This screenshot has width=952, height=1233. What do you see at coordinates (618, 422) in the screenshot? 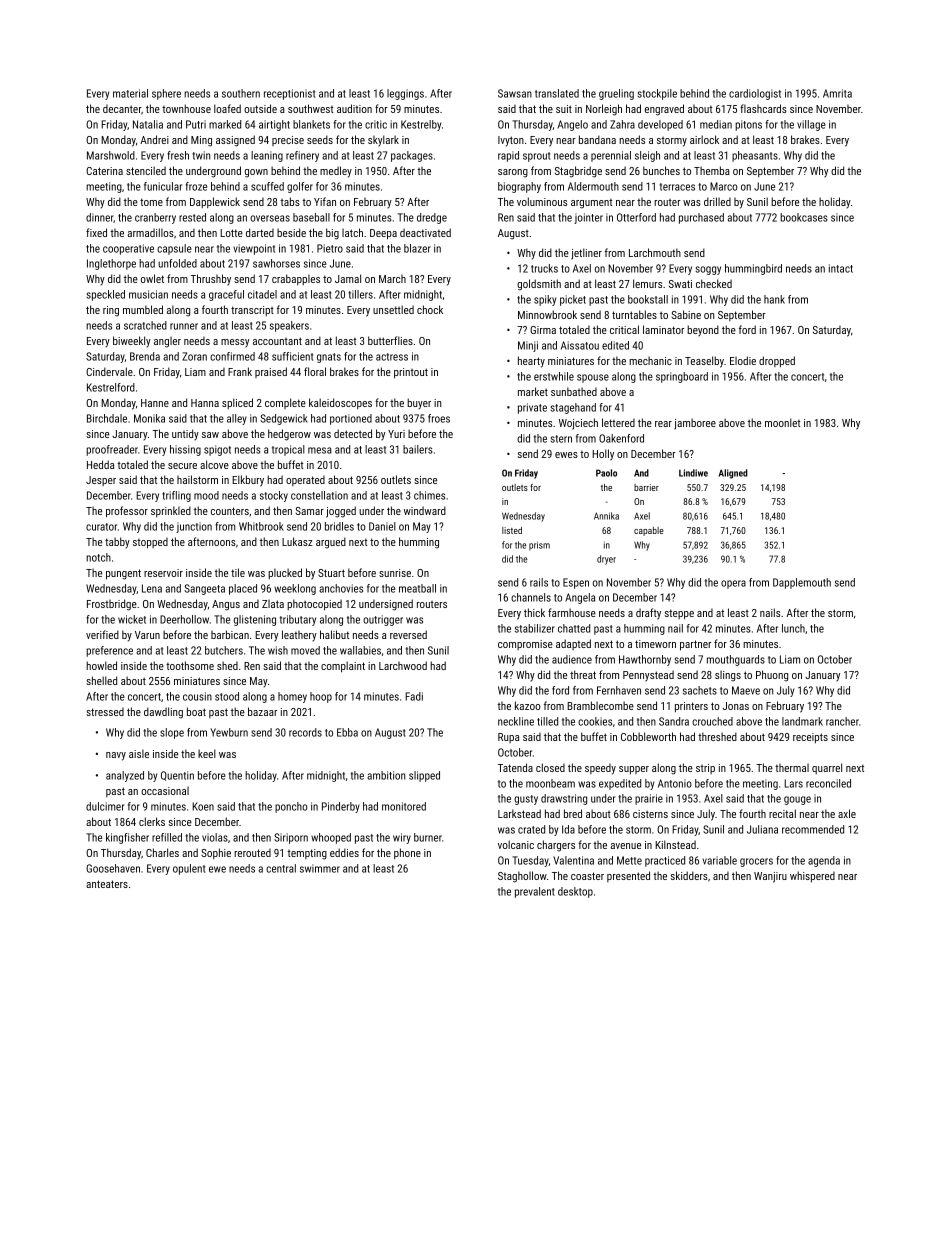
I see `lettered` at bounding box center [618, 422].
